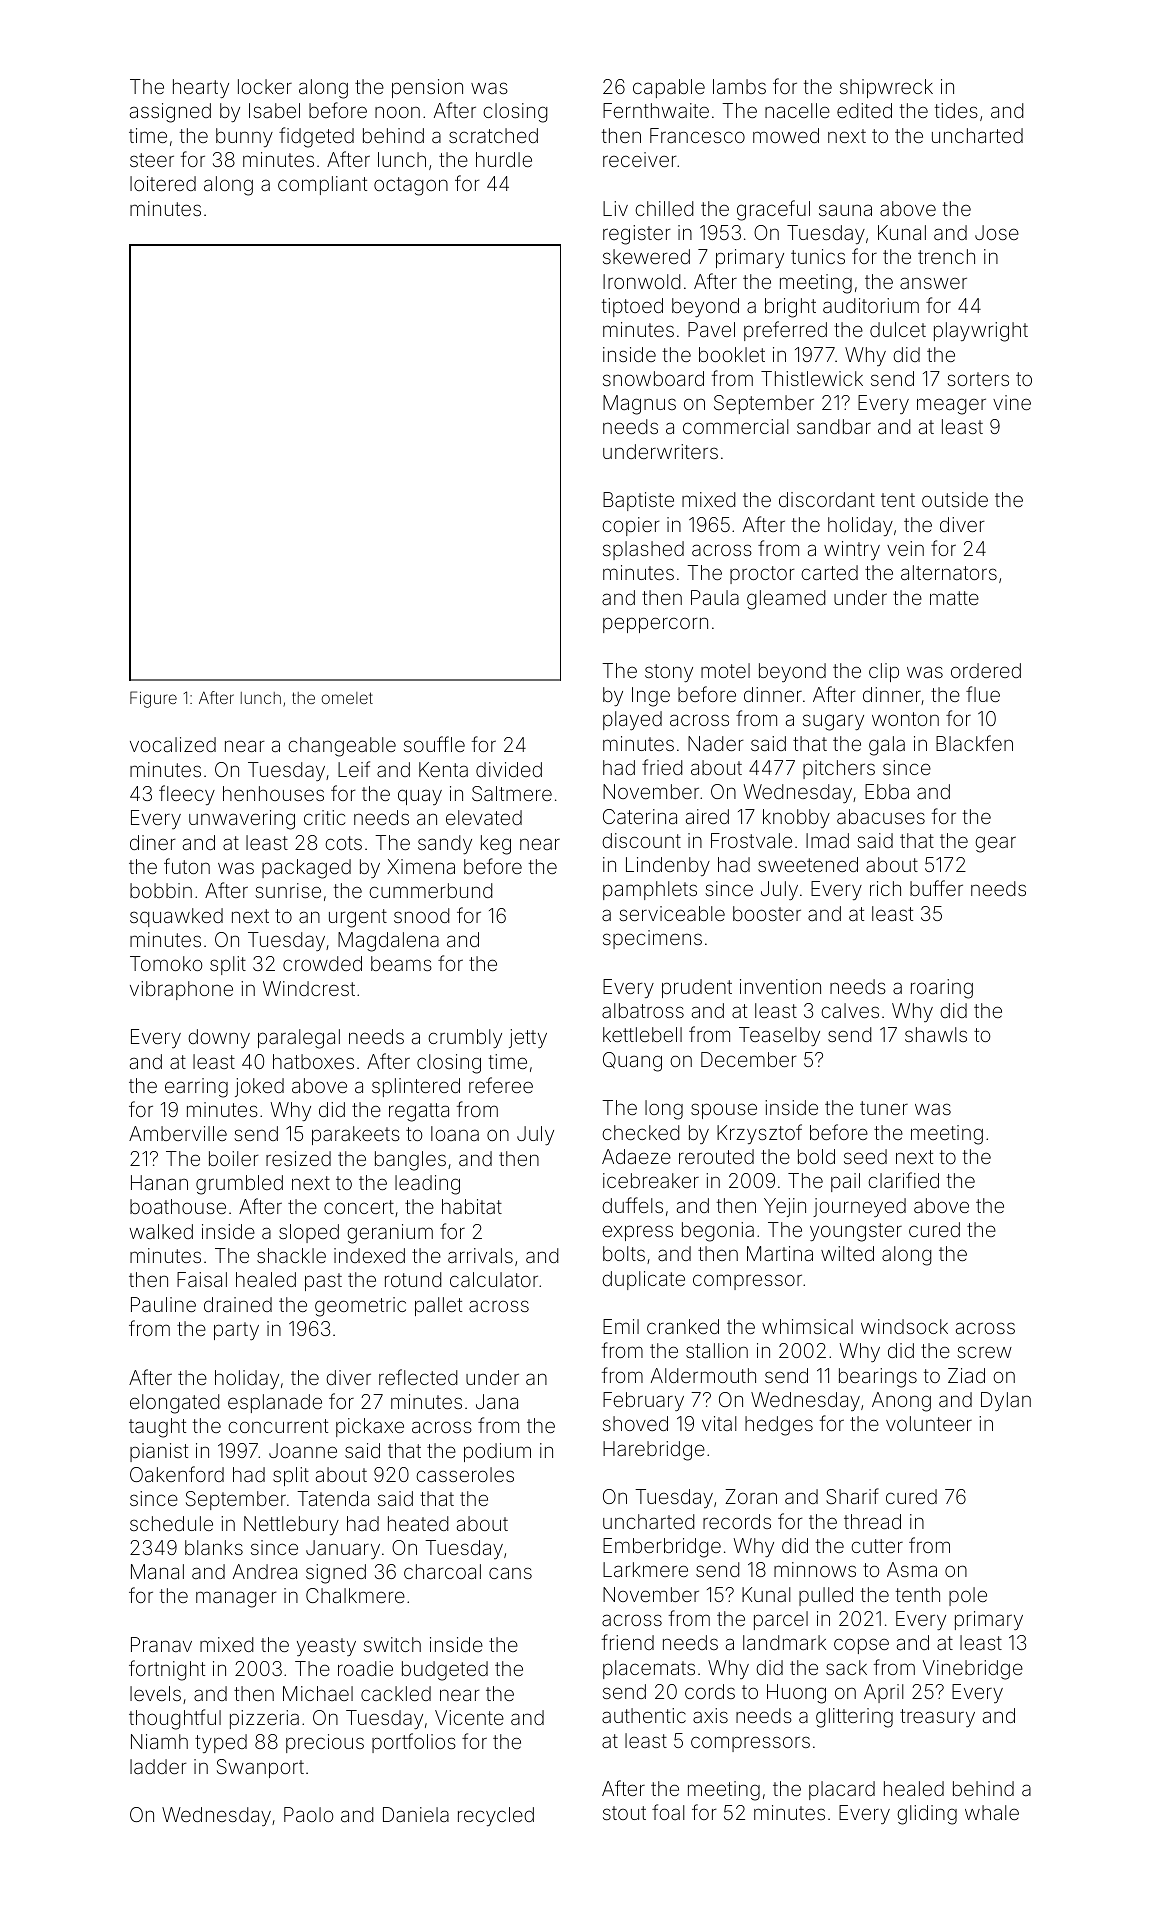 The image size is (1163, 1916). I want to click on Emil, so click(621, 1326).
